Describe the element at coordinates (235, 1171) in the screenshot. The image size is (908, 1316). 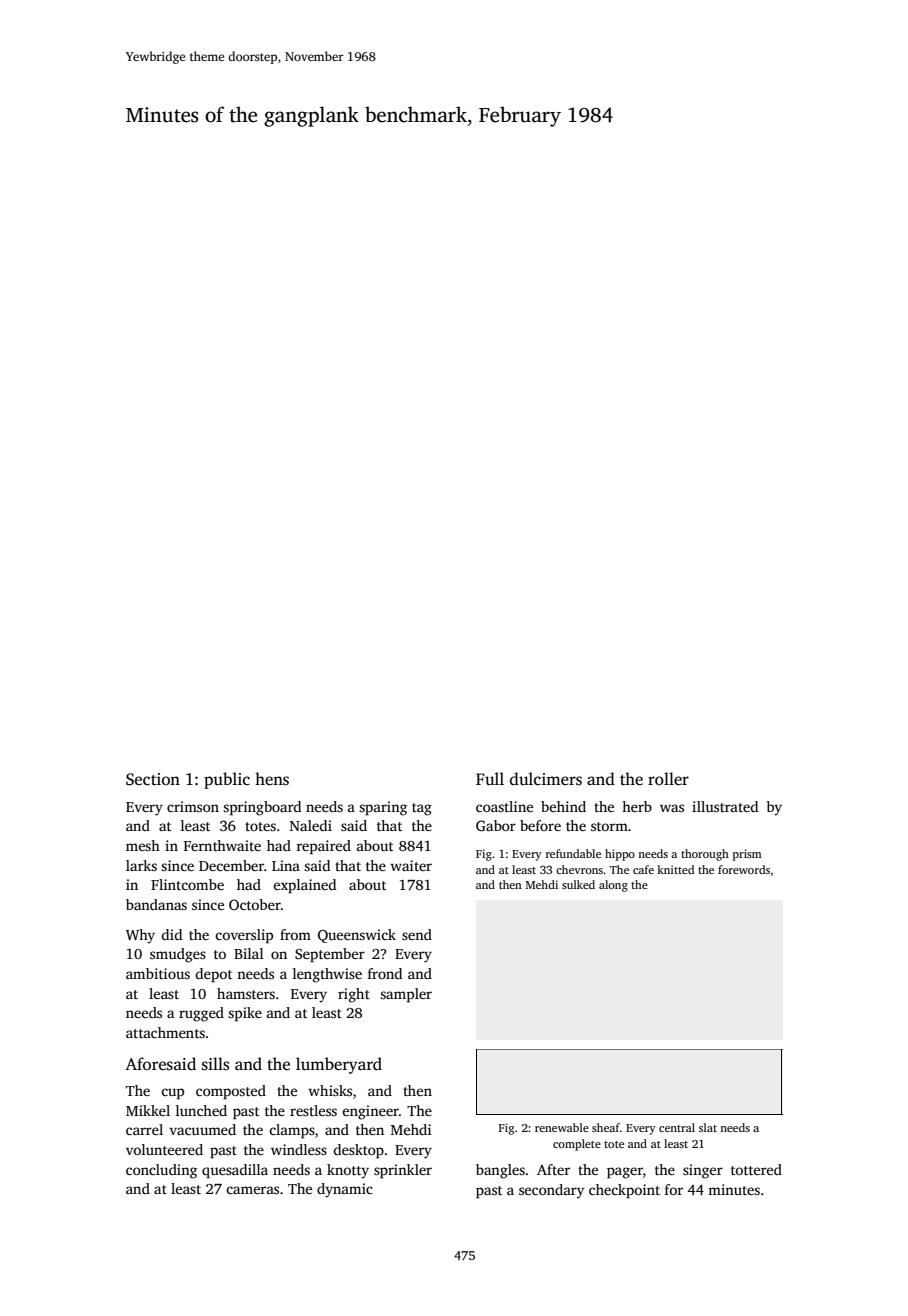
I see `quesadilla` at that location.
